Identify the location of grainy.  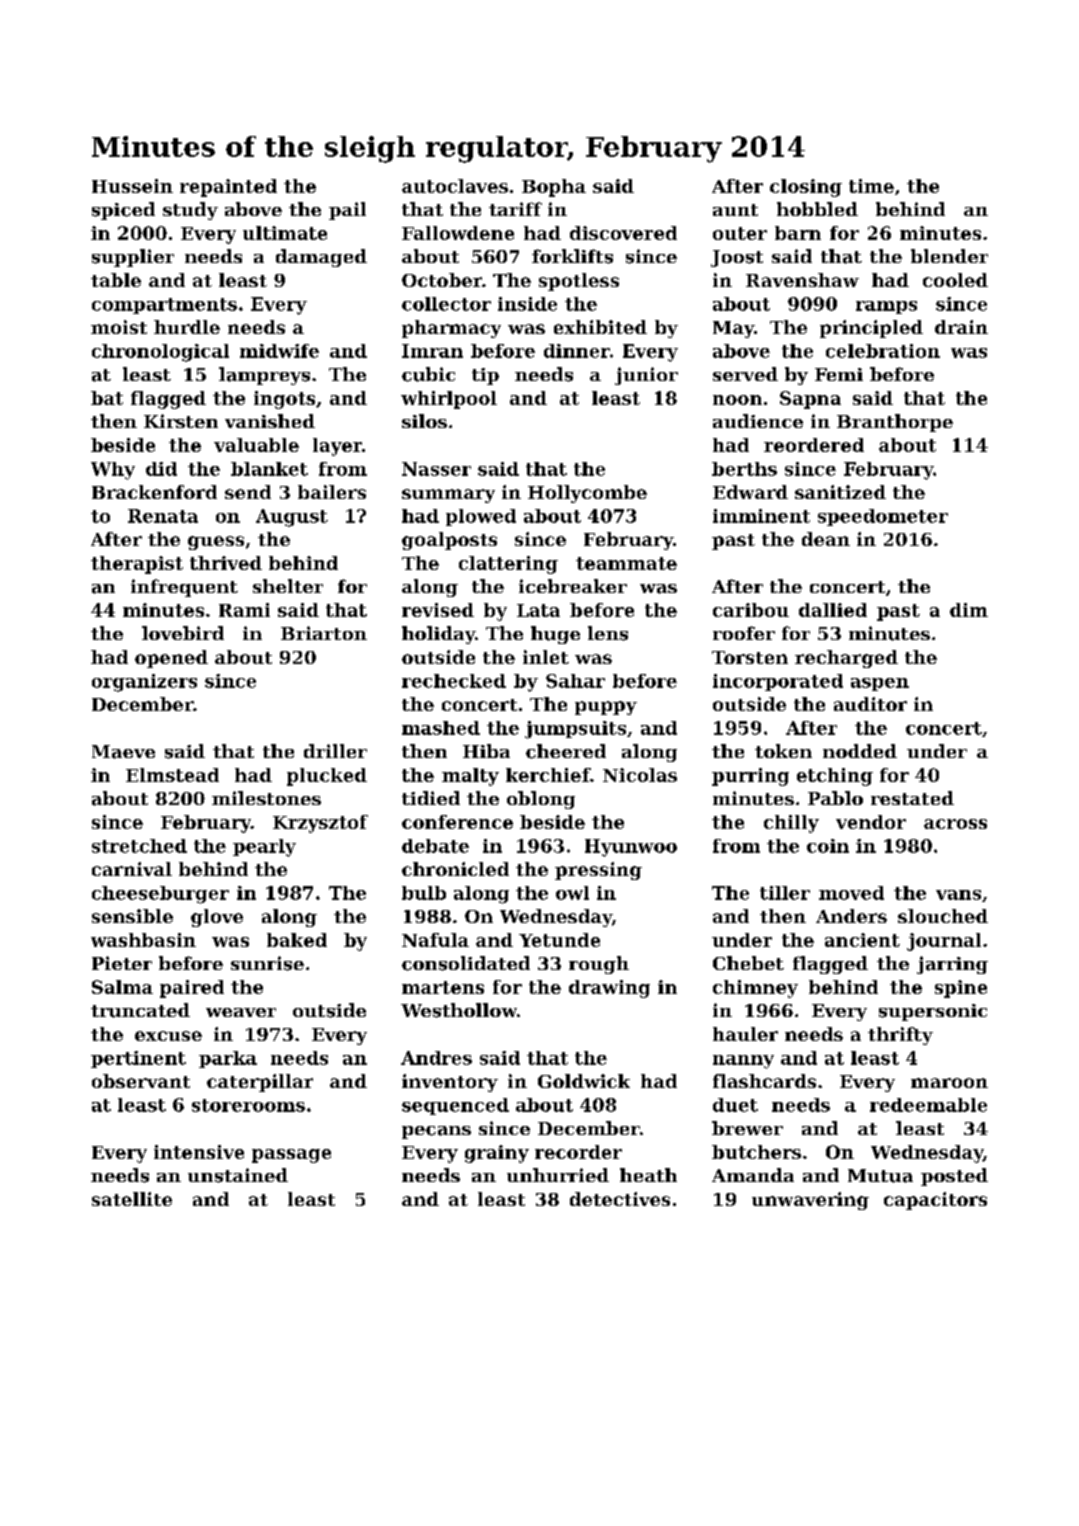
(497, 1154).
